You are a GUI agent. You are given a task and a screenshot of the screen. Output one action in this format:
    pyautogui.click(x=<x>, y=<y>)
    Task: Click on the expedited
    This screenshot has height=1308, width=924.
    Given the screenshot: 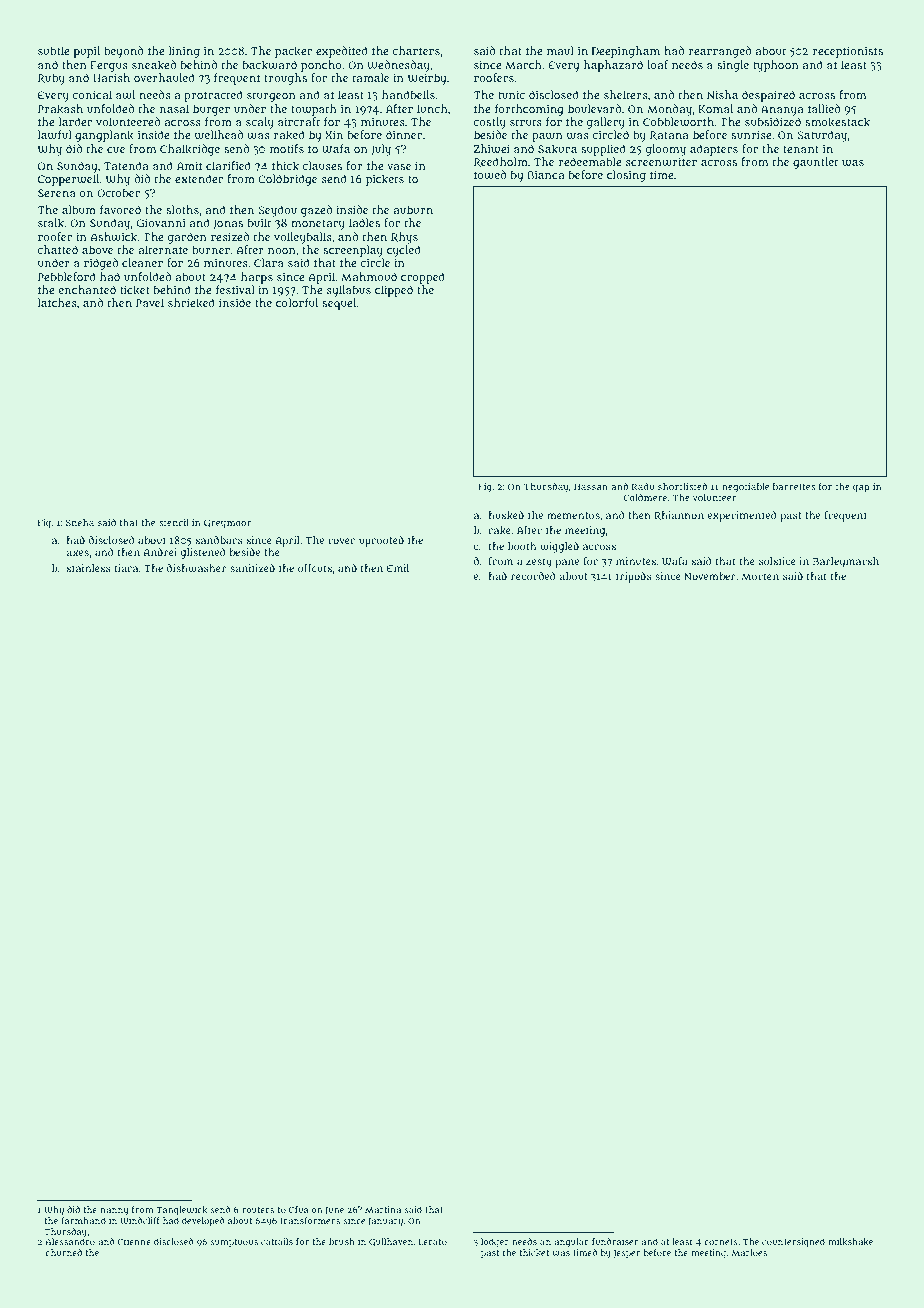 What is the action you would take?
    pyautogui.click(x=342, y=52)
